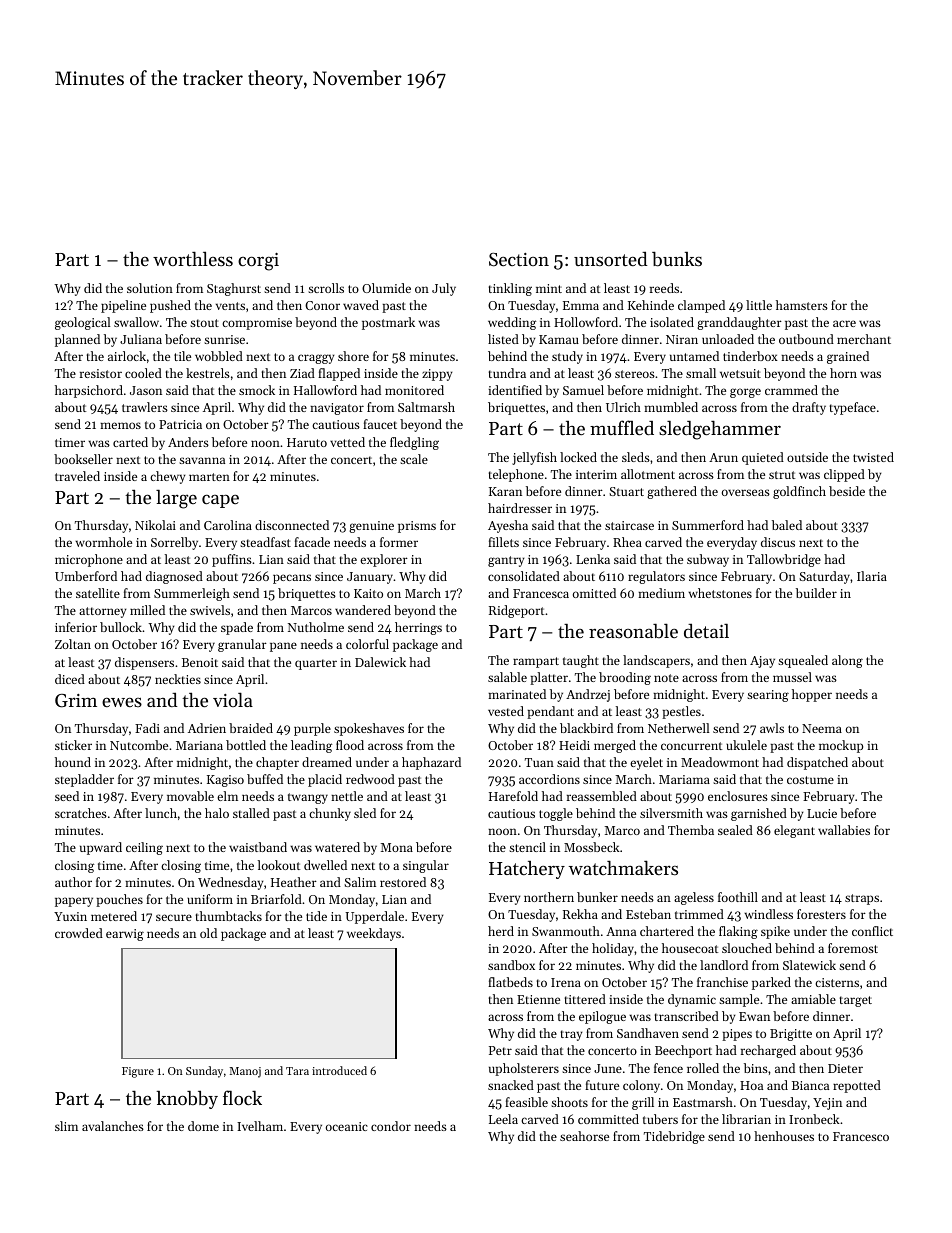  What do you see at coordinates (371, 527) in the document?
I see `genuine` at bounding box center [371, 527].
